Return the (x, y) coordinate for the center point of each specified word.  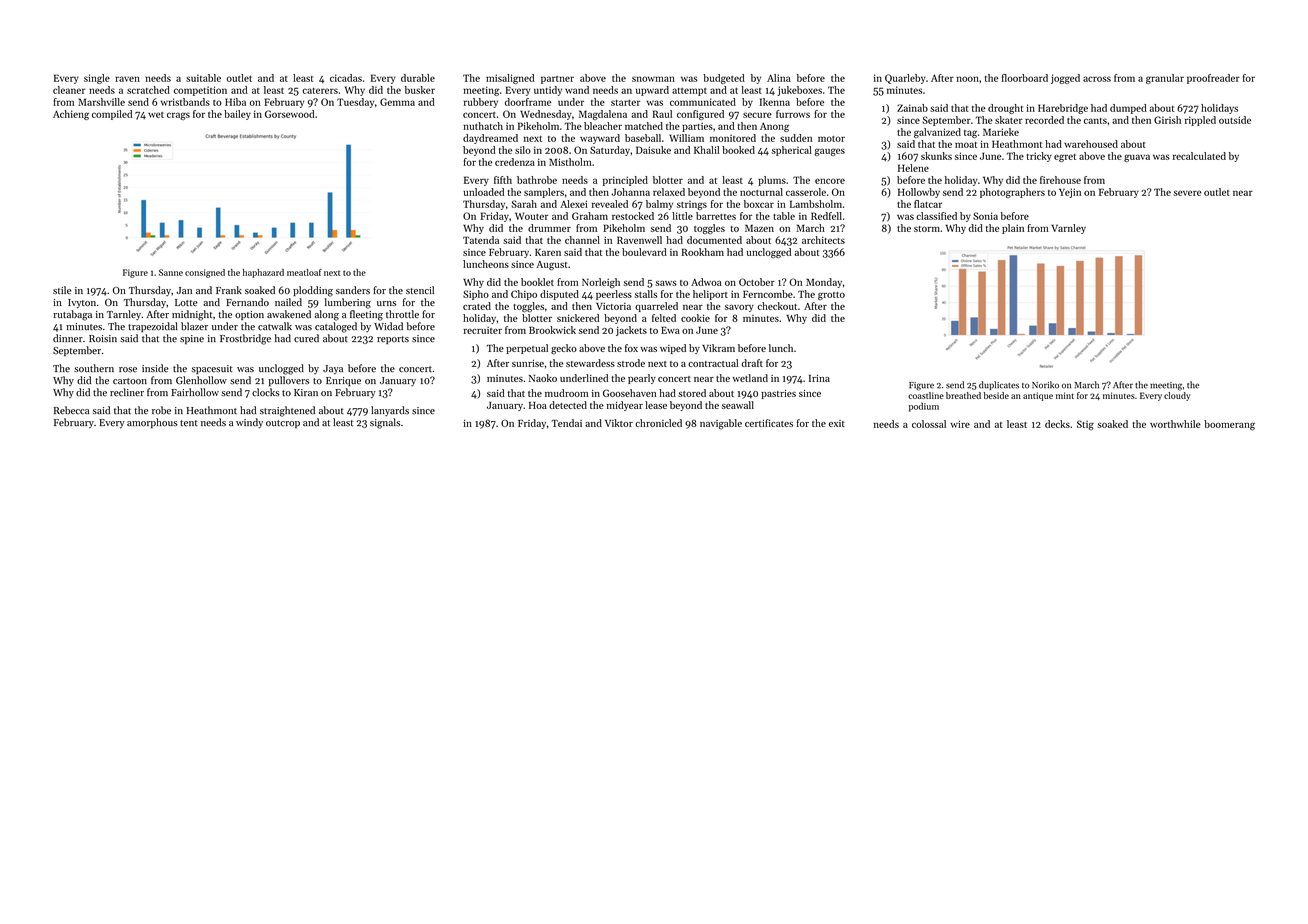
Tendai (566, 423)
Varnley (1068, 229)
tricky (1039, 157)
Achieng (71, 115)
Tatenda (481, 240)
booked (738, 150)
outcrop (283, 424)
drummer (549, 228)
